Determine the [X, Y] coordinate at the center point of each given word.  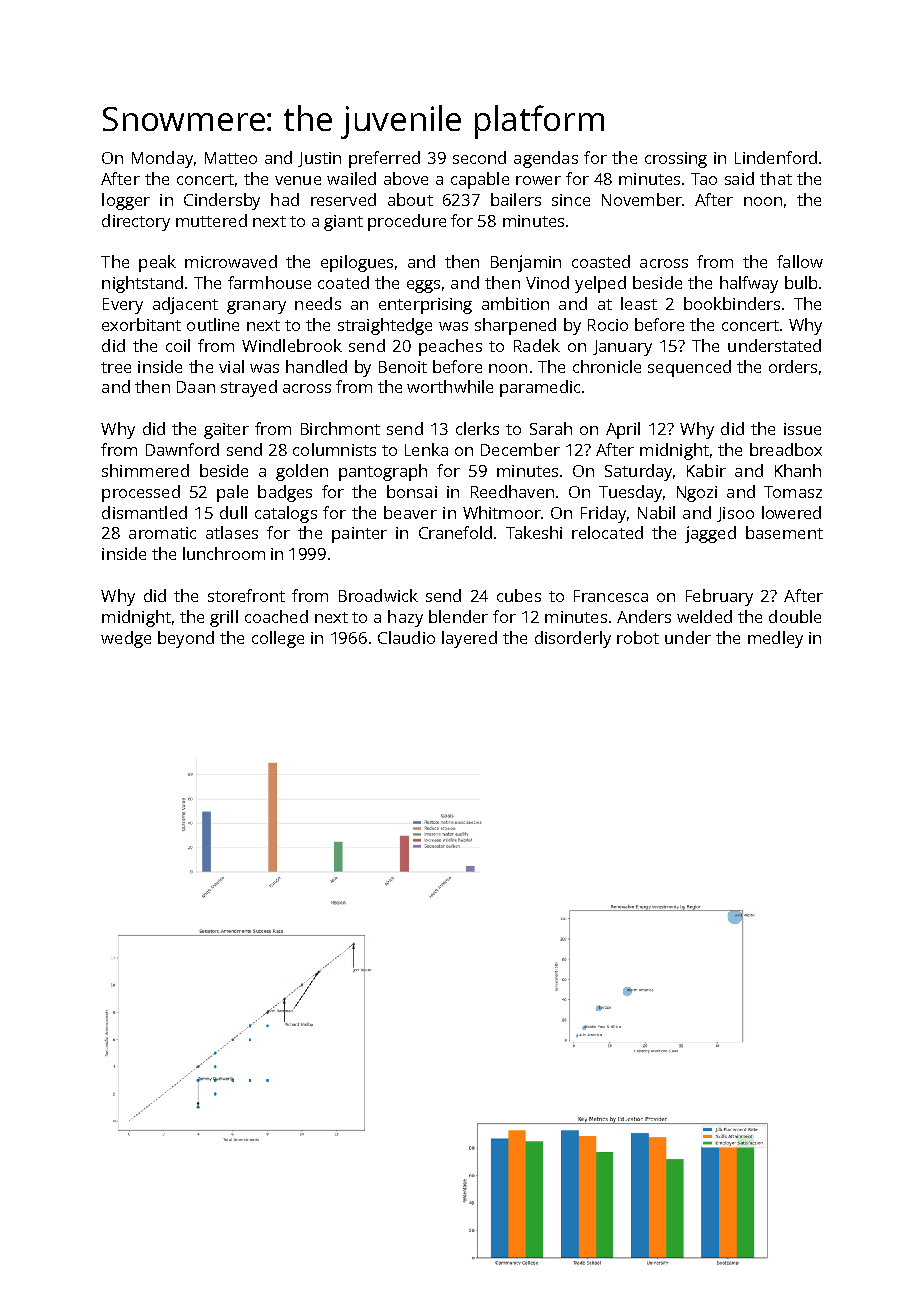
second [479, 157]
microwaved [231, 261]
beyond [186, 639]
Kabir [706, 470]
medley [775, 639]
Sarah [551, 428]
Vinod [547, 282]
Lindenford [776, 157]
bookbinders [732, 303]
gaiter [226, 431]
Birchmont [340, 428]
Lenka [426, 449]
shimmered [145, 470]
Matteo [231, 158]
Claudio [406, 637]
